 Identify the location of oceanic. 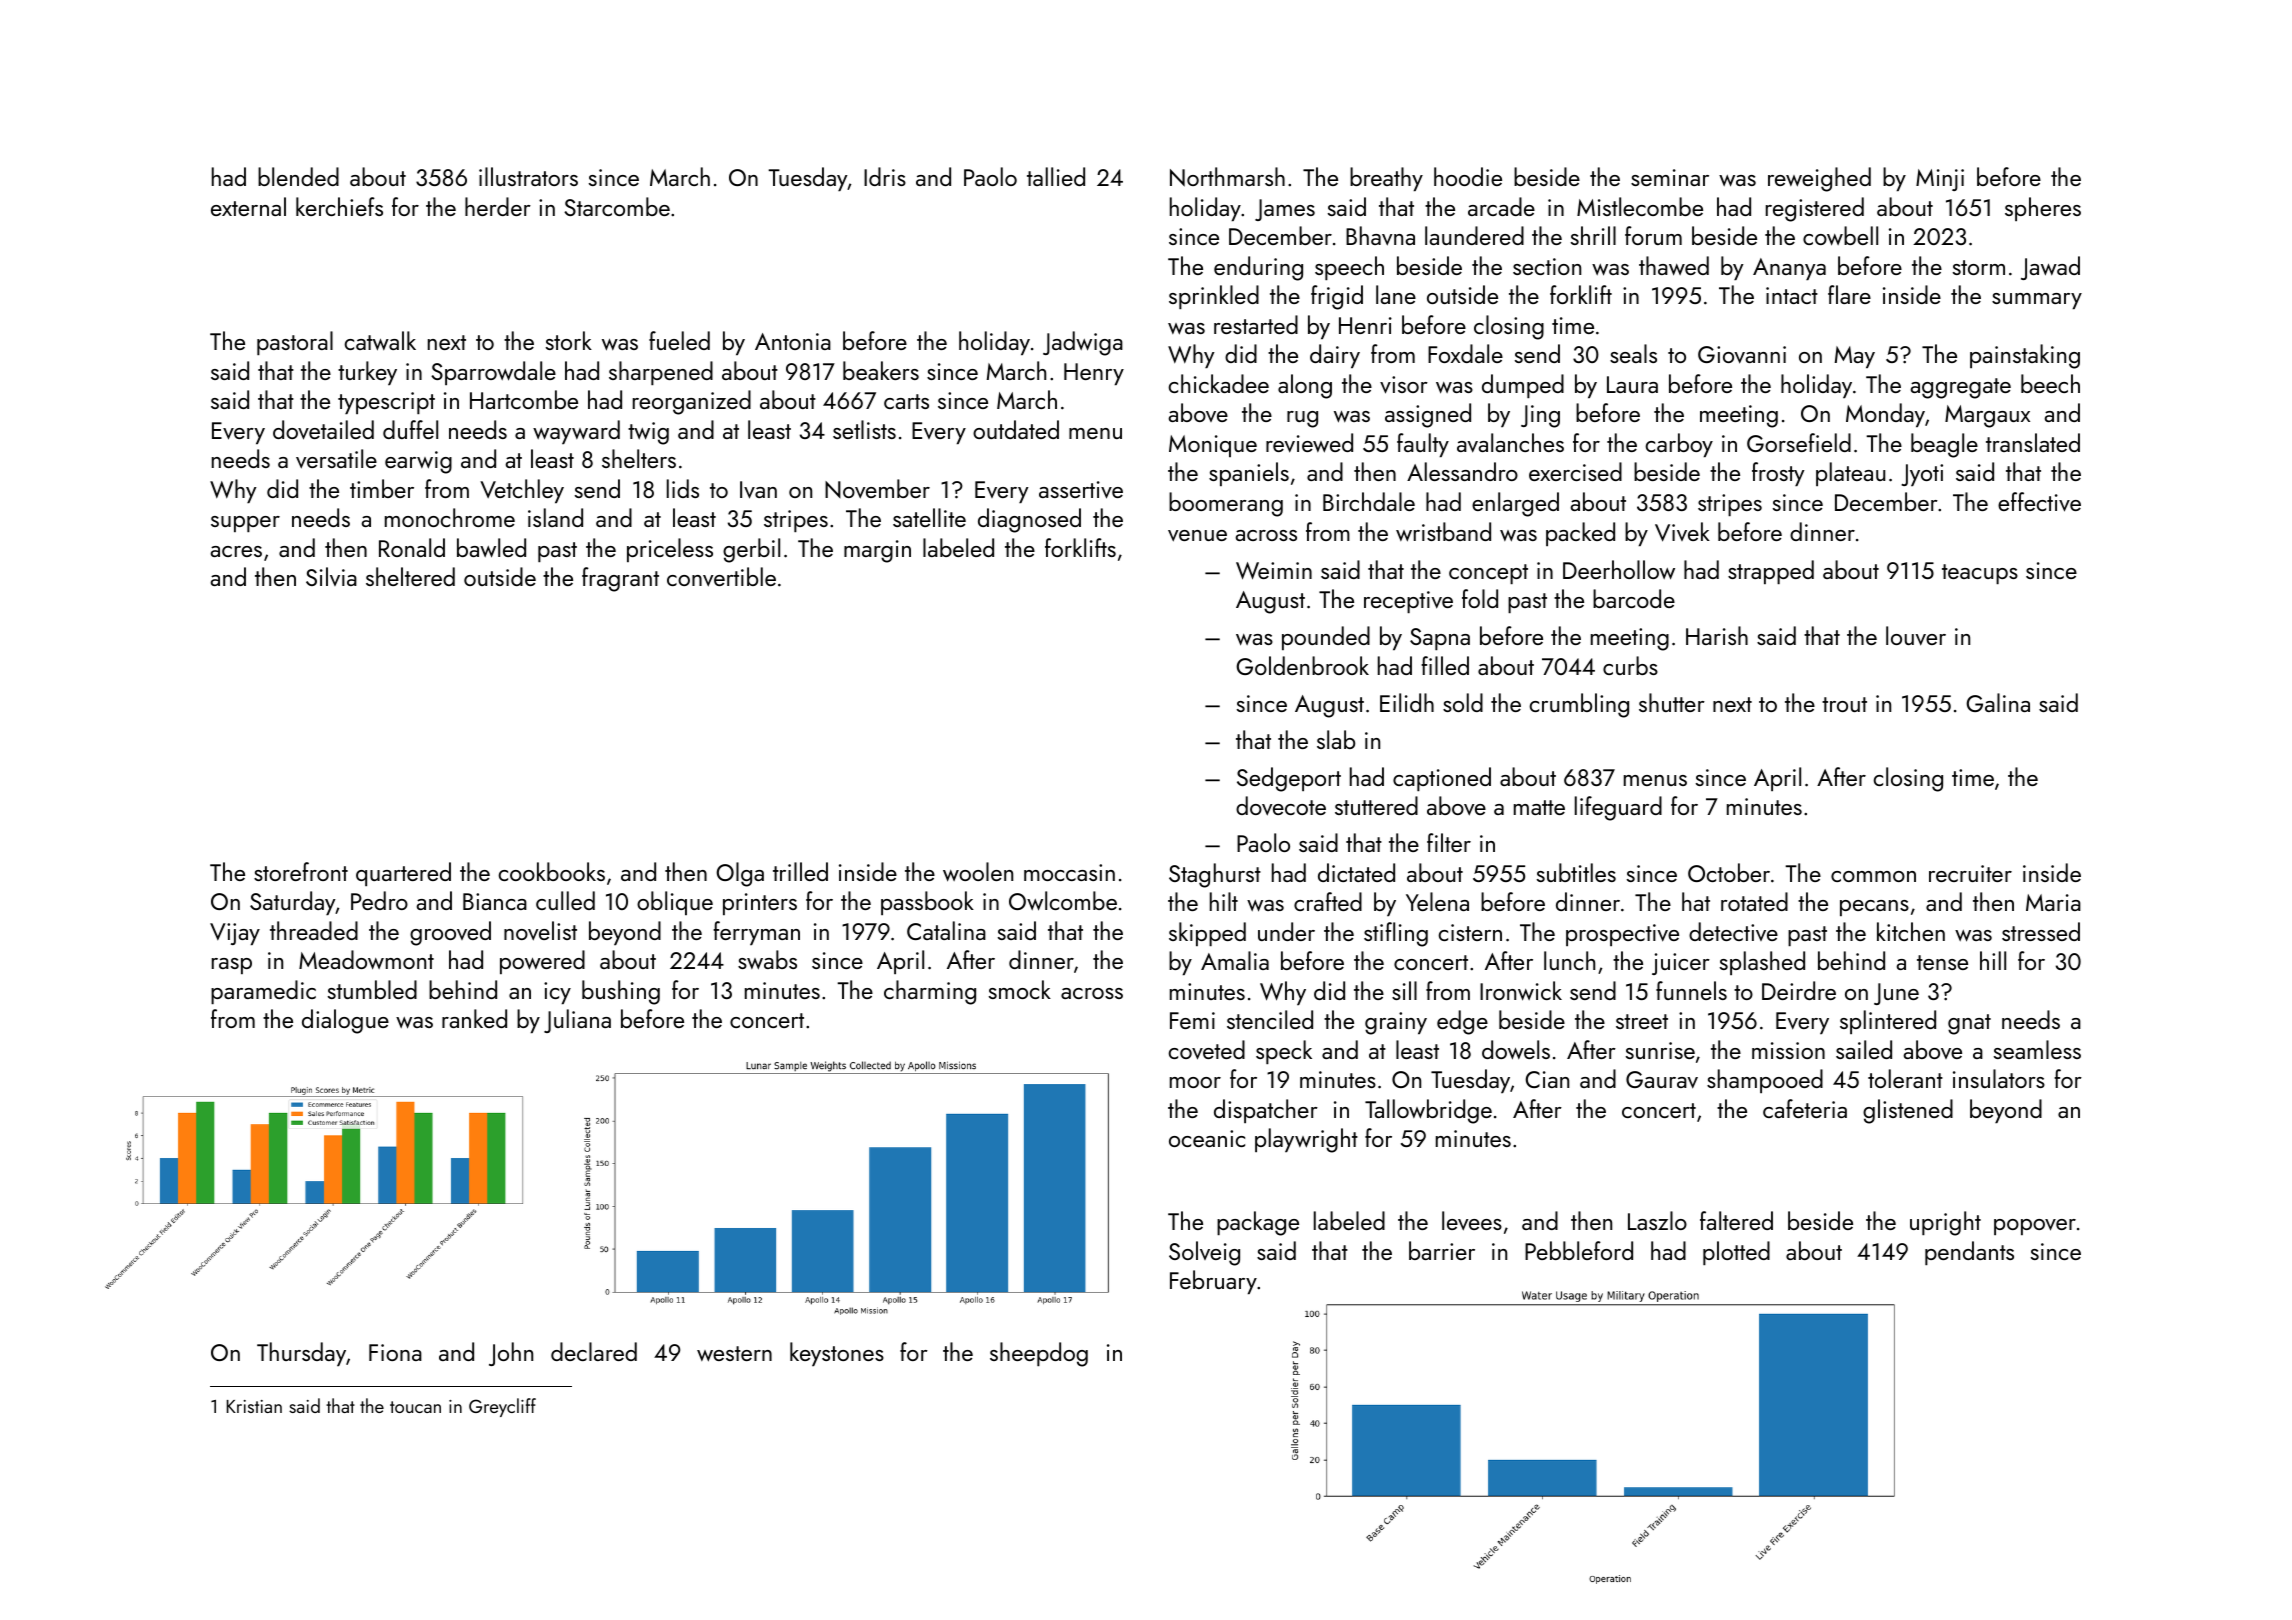
(1207, 1138).
